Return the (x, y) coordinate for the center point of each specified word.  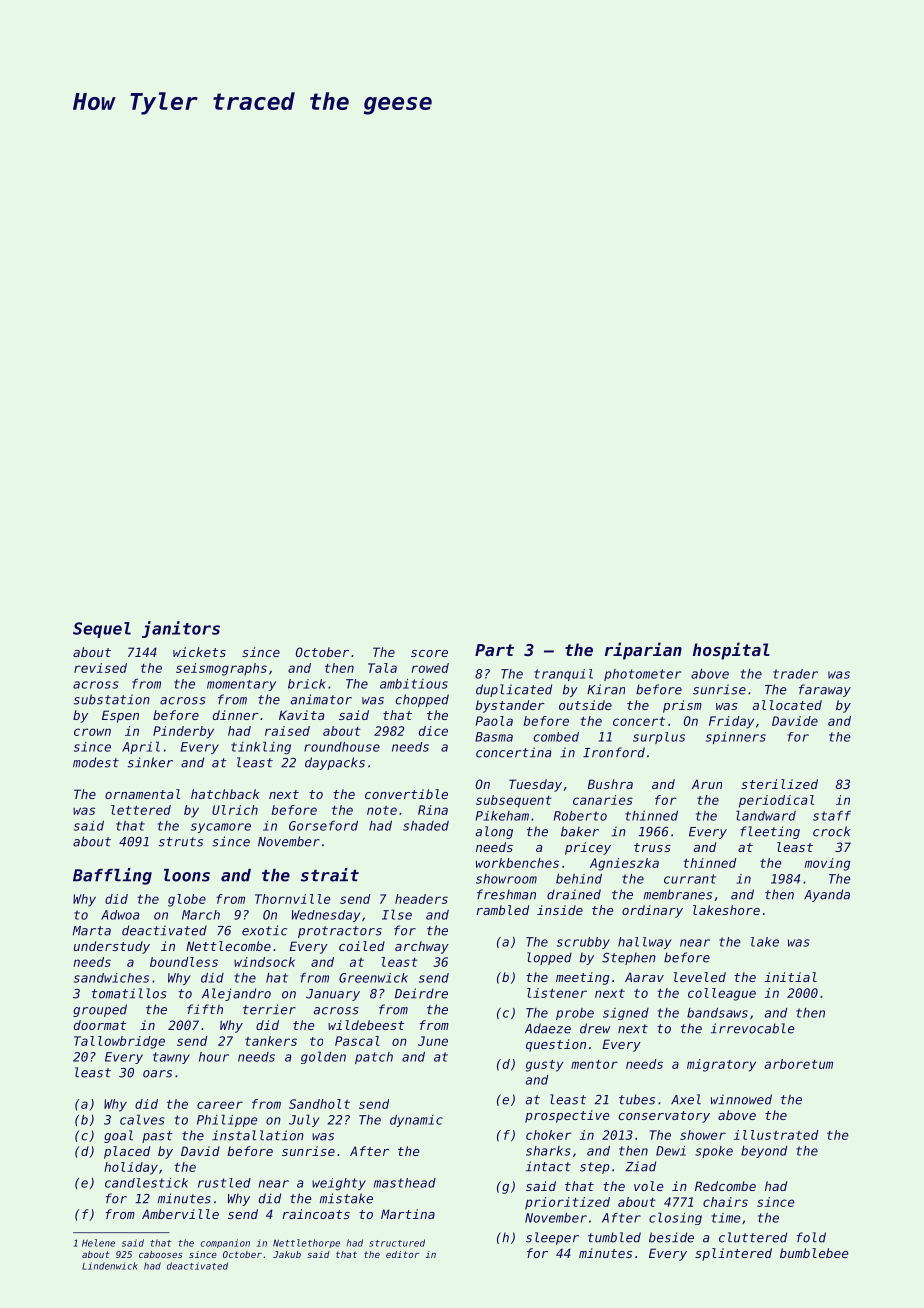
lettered (141, 810)
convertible (406, 794)
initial (790, 977)
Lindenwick (110, 1266)
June (433, 1041)
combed (556, 737)
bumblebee (814, 1253)
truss (652, 847)
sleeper (552, 1238)
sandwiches (111, 978)
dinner (236, 715)
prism (682, 706)
